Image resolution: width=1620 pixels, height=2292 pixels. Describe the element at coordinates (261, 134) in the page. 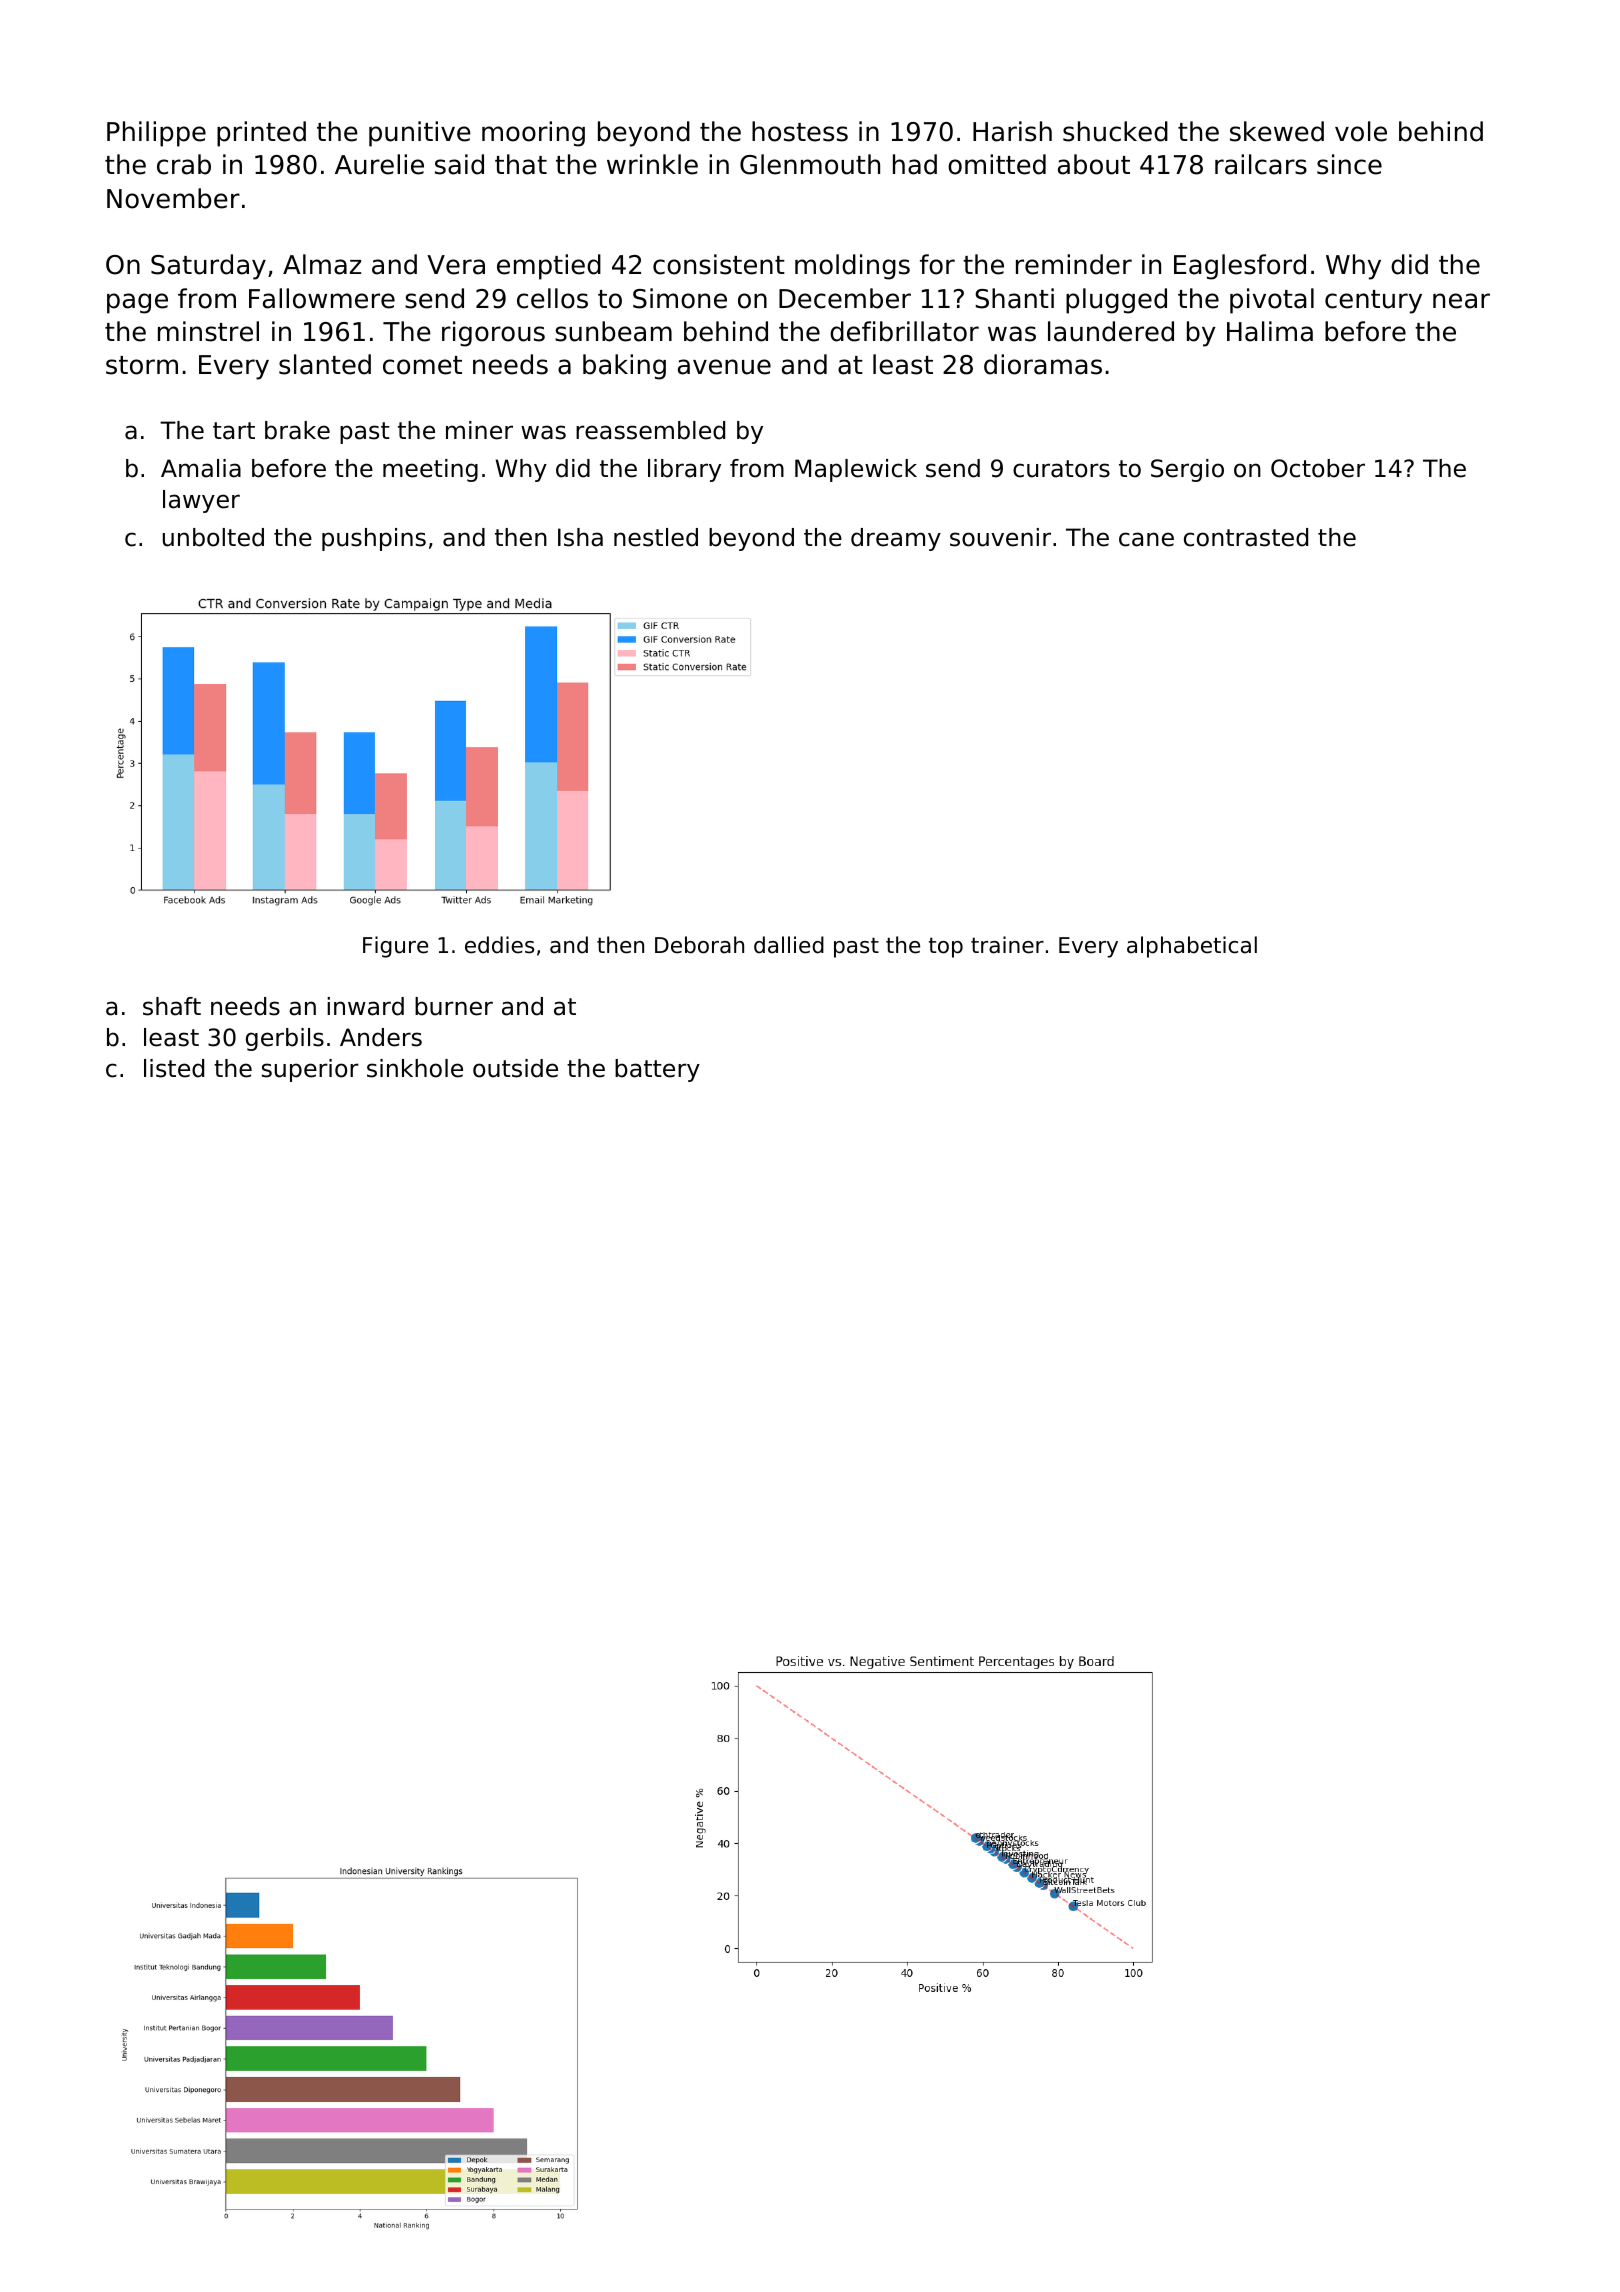

I see `printed` at that location.
